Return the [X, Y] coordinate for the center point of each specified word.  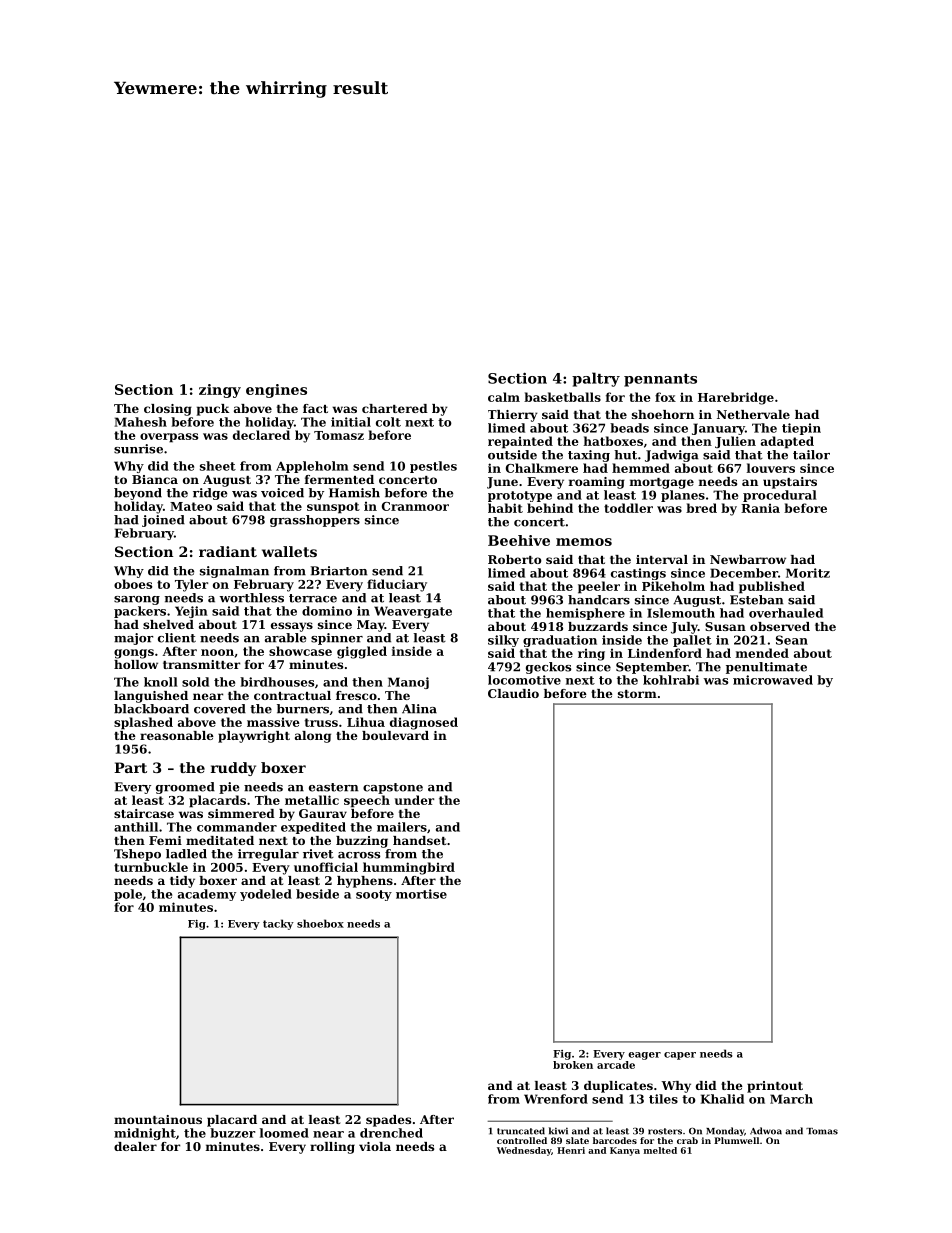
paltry [596, 379]
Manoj [408, 683]
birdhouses [277, 682]
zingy [220, 391]
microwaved [773, 680]
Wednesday [524, 1151]
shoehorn [663, 414]
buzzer [232, 1133]
